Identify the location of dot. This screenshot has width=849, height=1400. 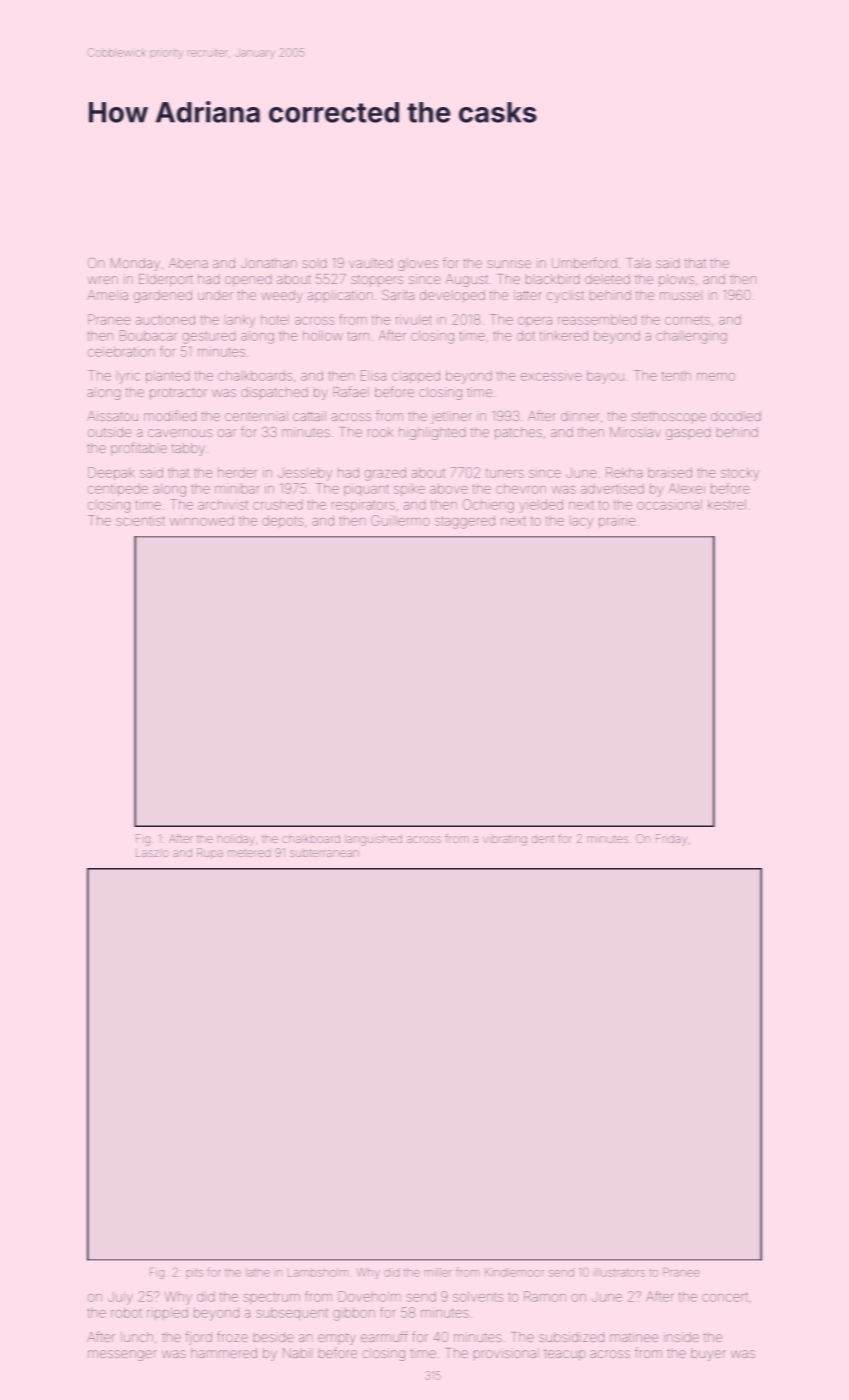
(526, 336).
